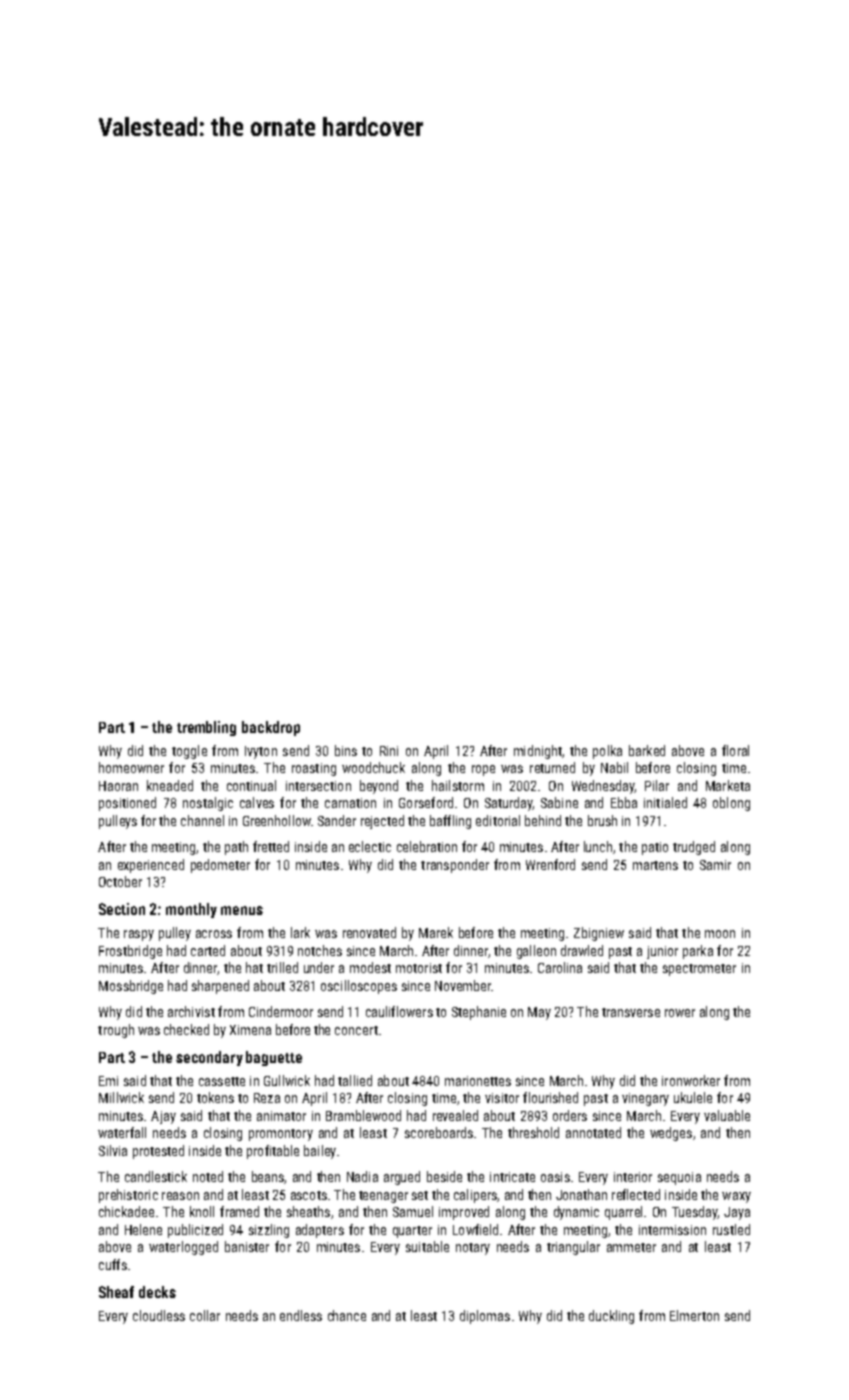  Describe the element at coordinates (576, 1213) in the document. I see `dynamic` at that location.
